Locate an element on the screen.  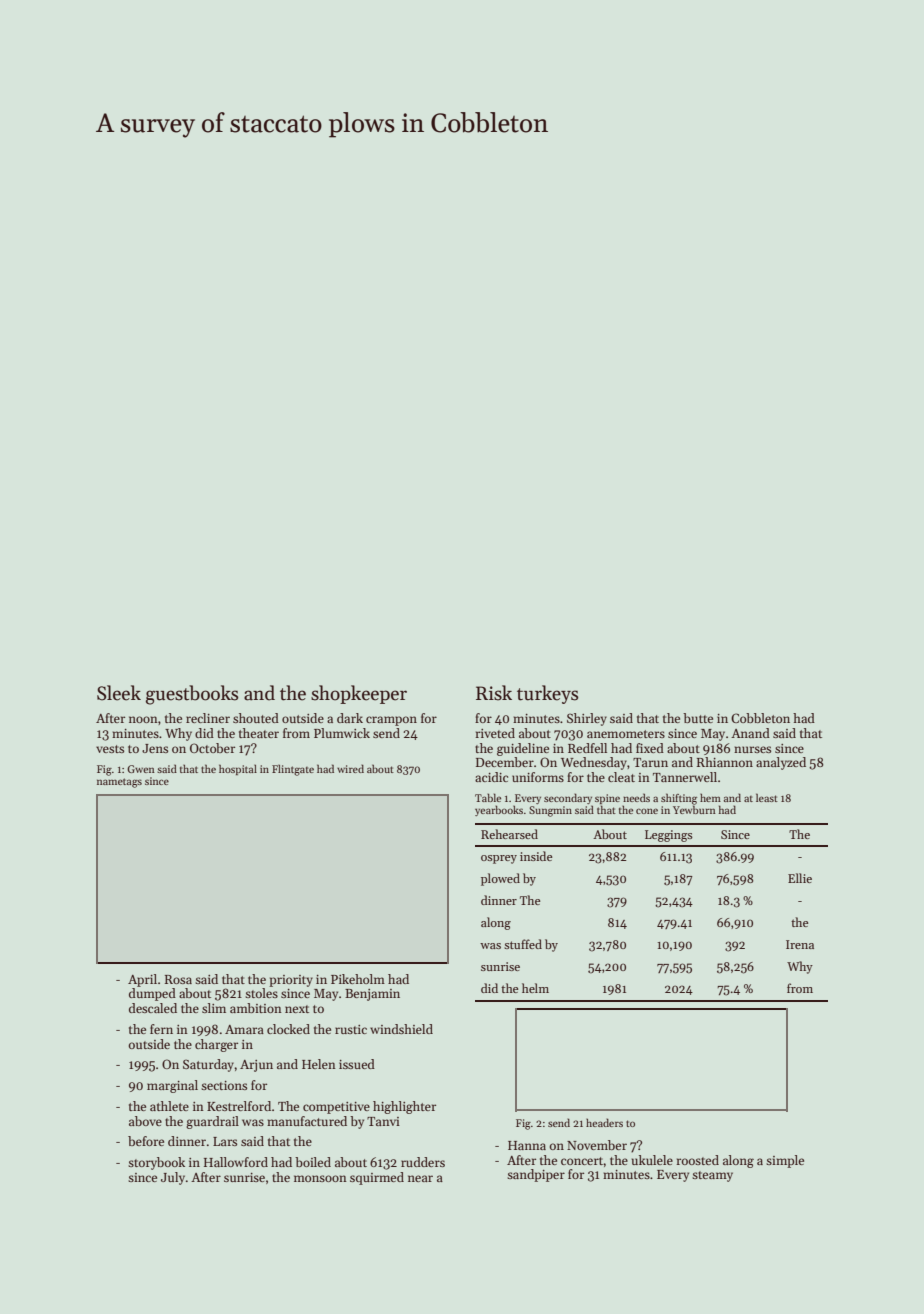
stuffed is located at coordinates (523, 944).
